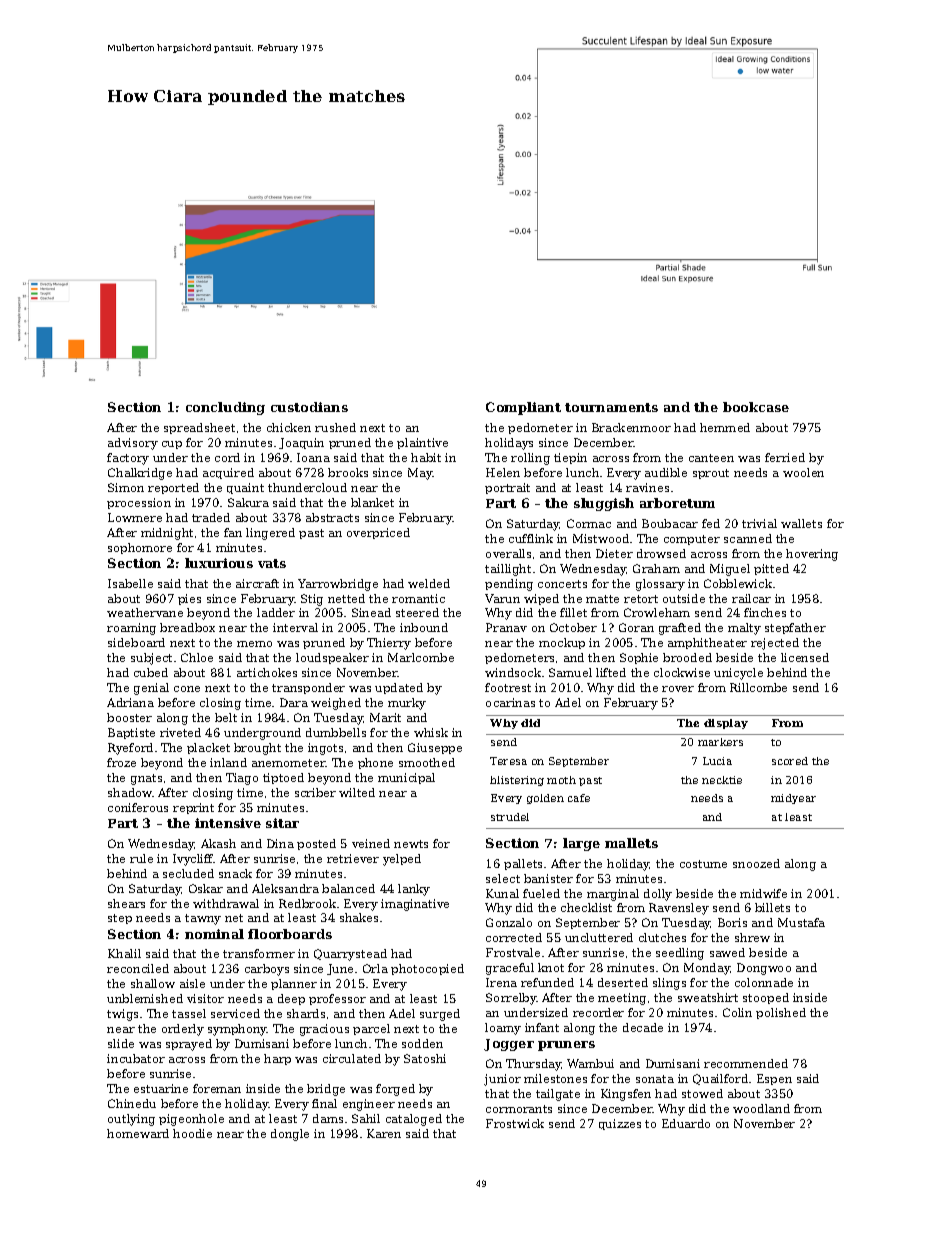  I want to click on blistering, so click(517, 781).
